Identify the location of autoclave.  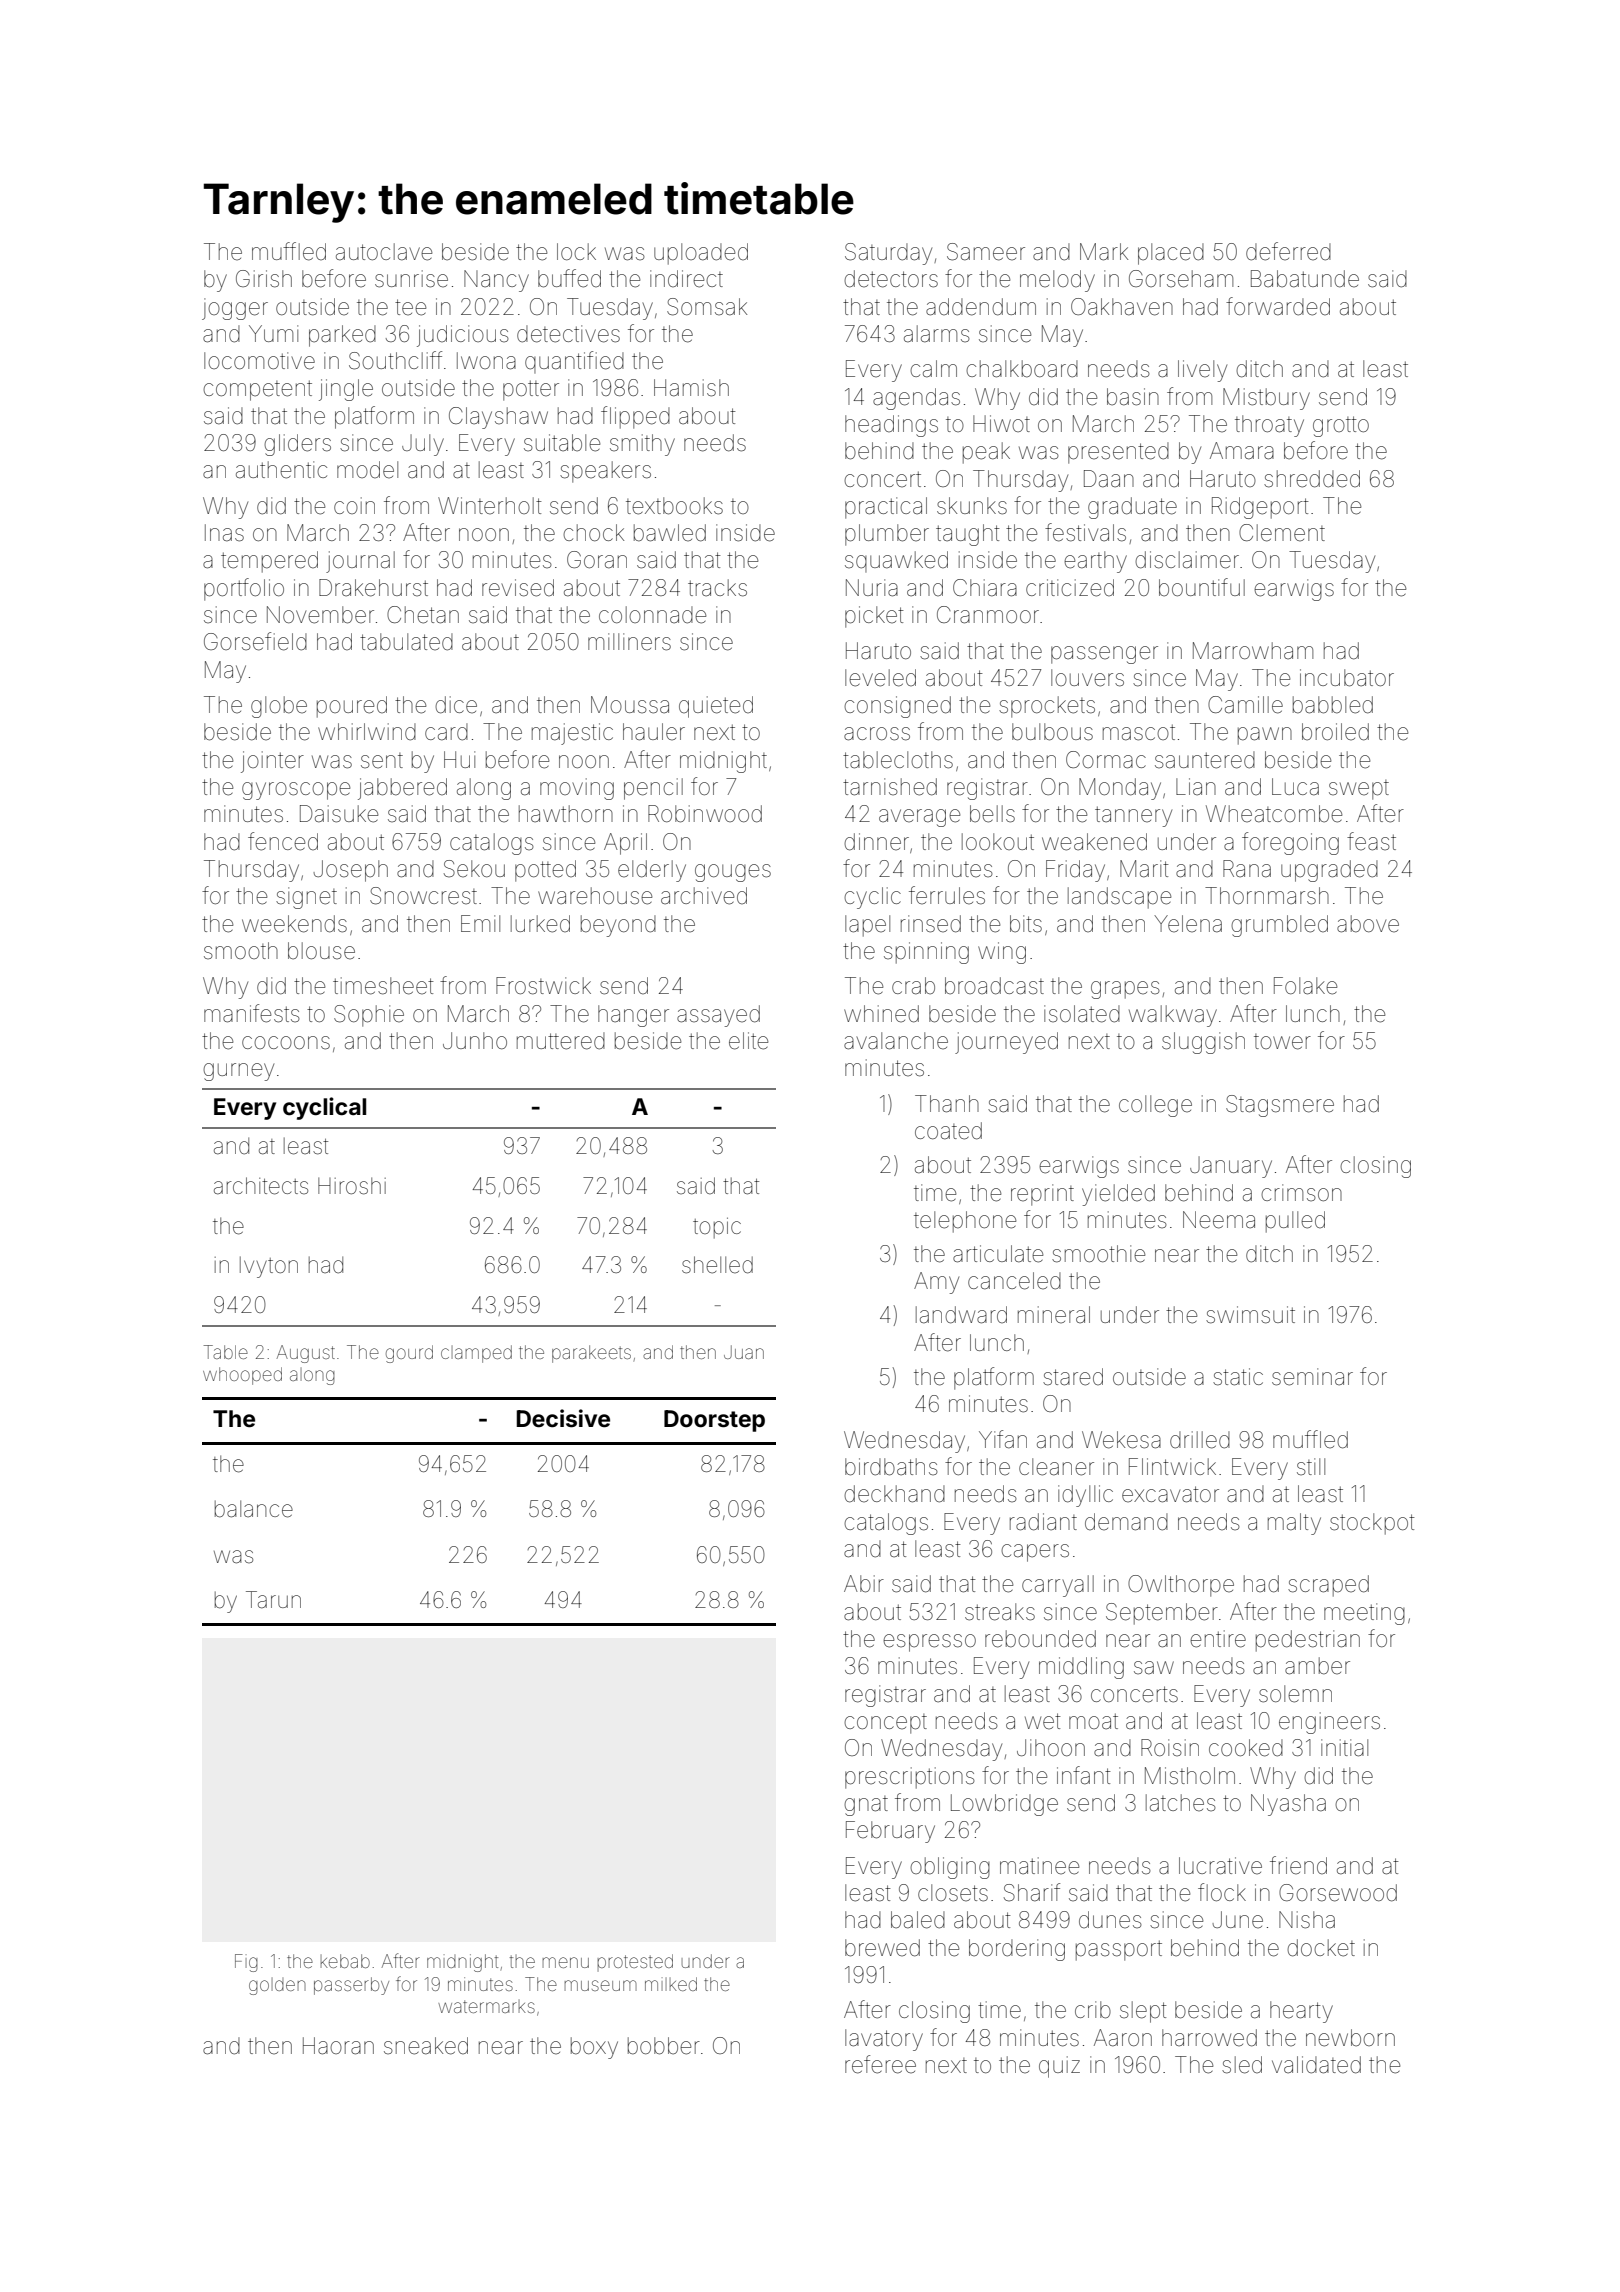
(384, 252).
